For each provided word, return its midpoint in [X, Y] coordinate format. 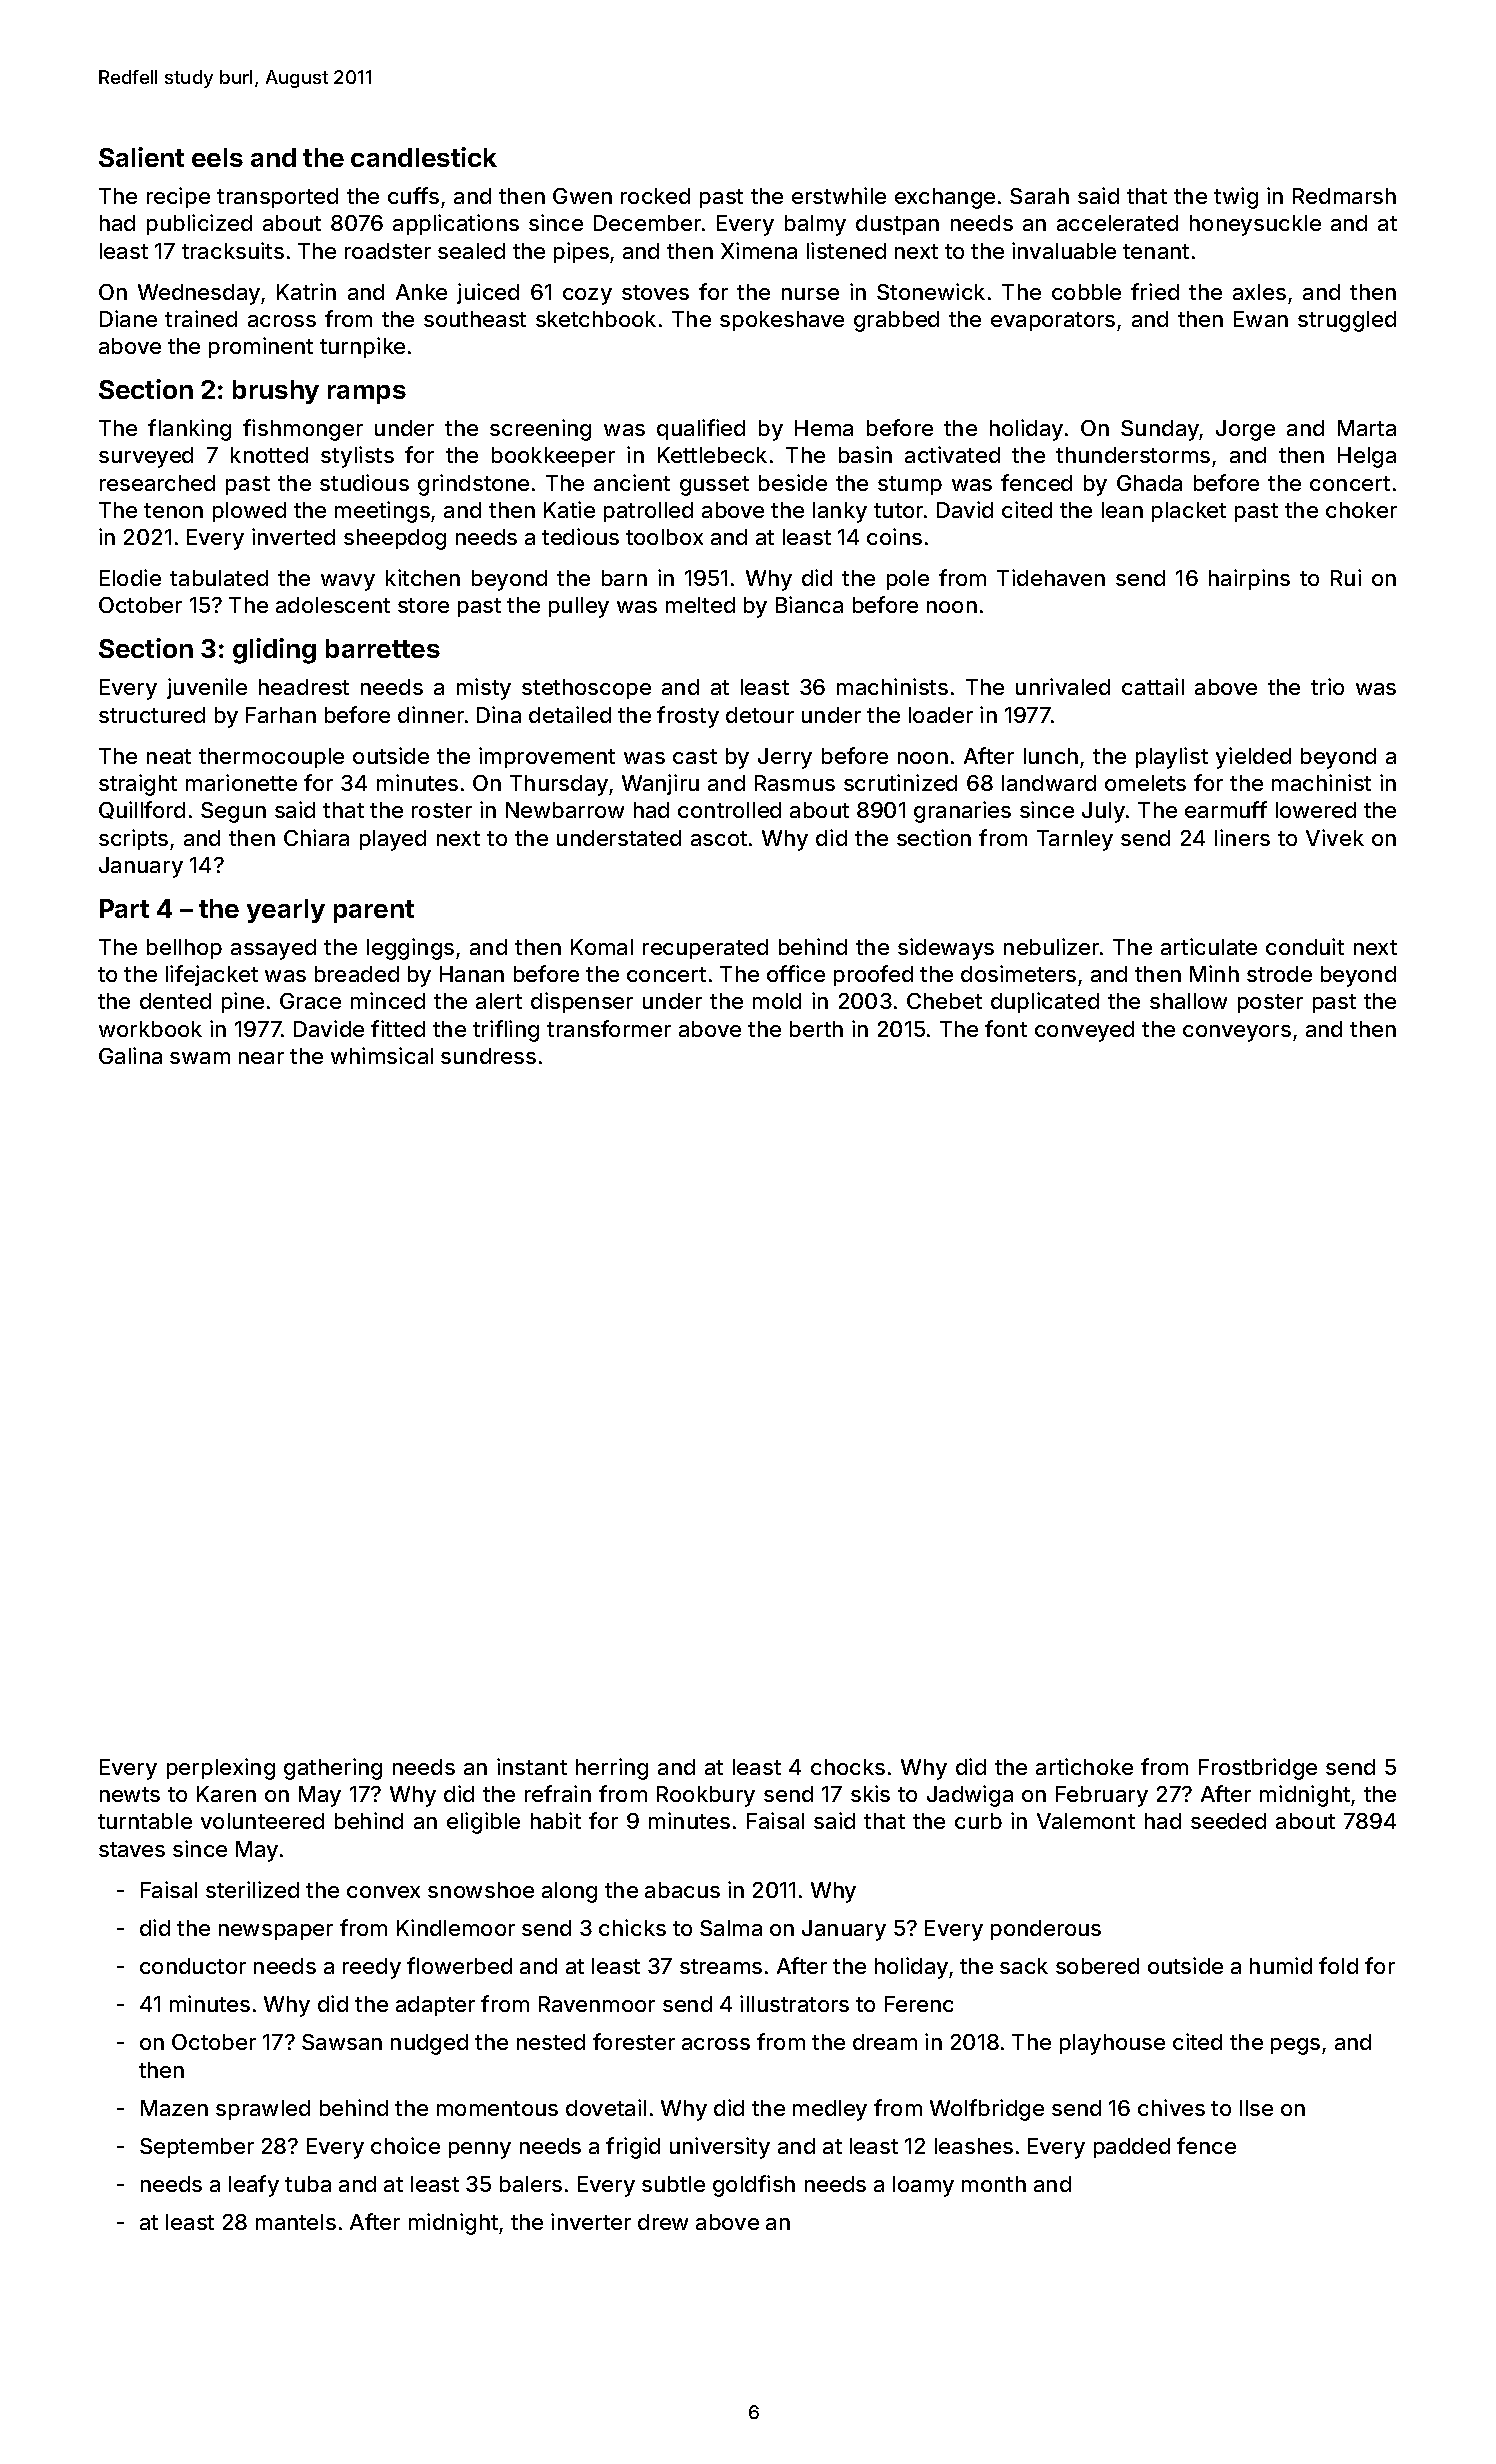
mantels [296, 2222]
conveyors [1237, 1033]
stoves [655, 292]
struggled [1347, 321]
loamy [923, 2186]
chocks [848, 1767]
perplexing [221, 1769]
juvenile [207, 688]
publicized [199, 224]
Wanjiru [660, 784]
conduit [1305, 946]
